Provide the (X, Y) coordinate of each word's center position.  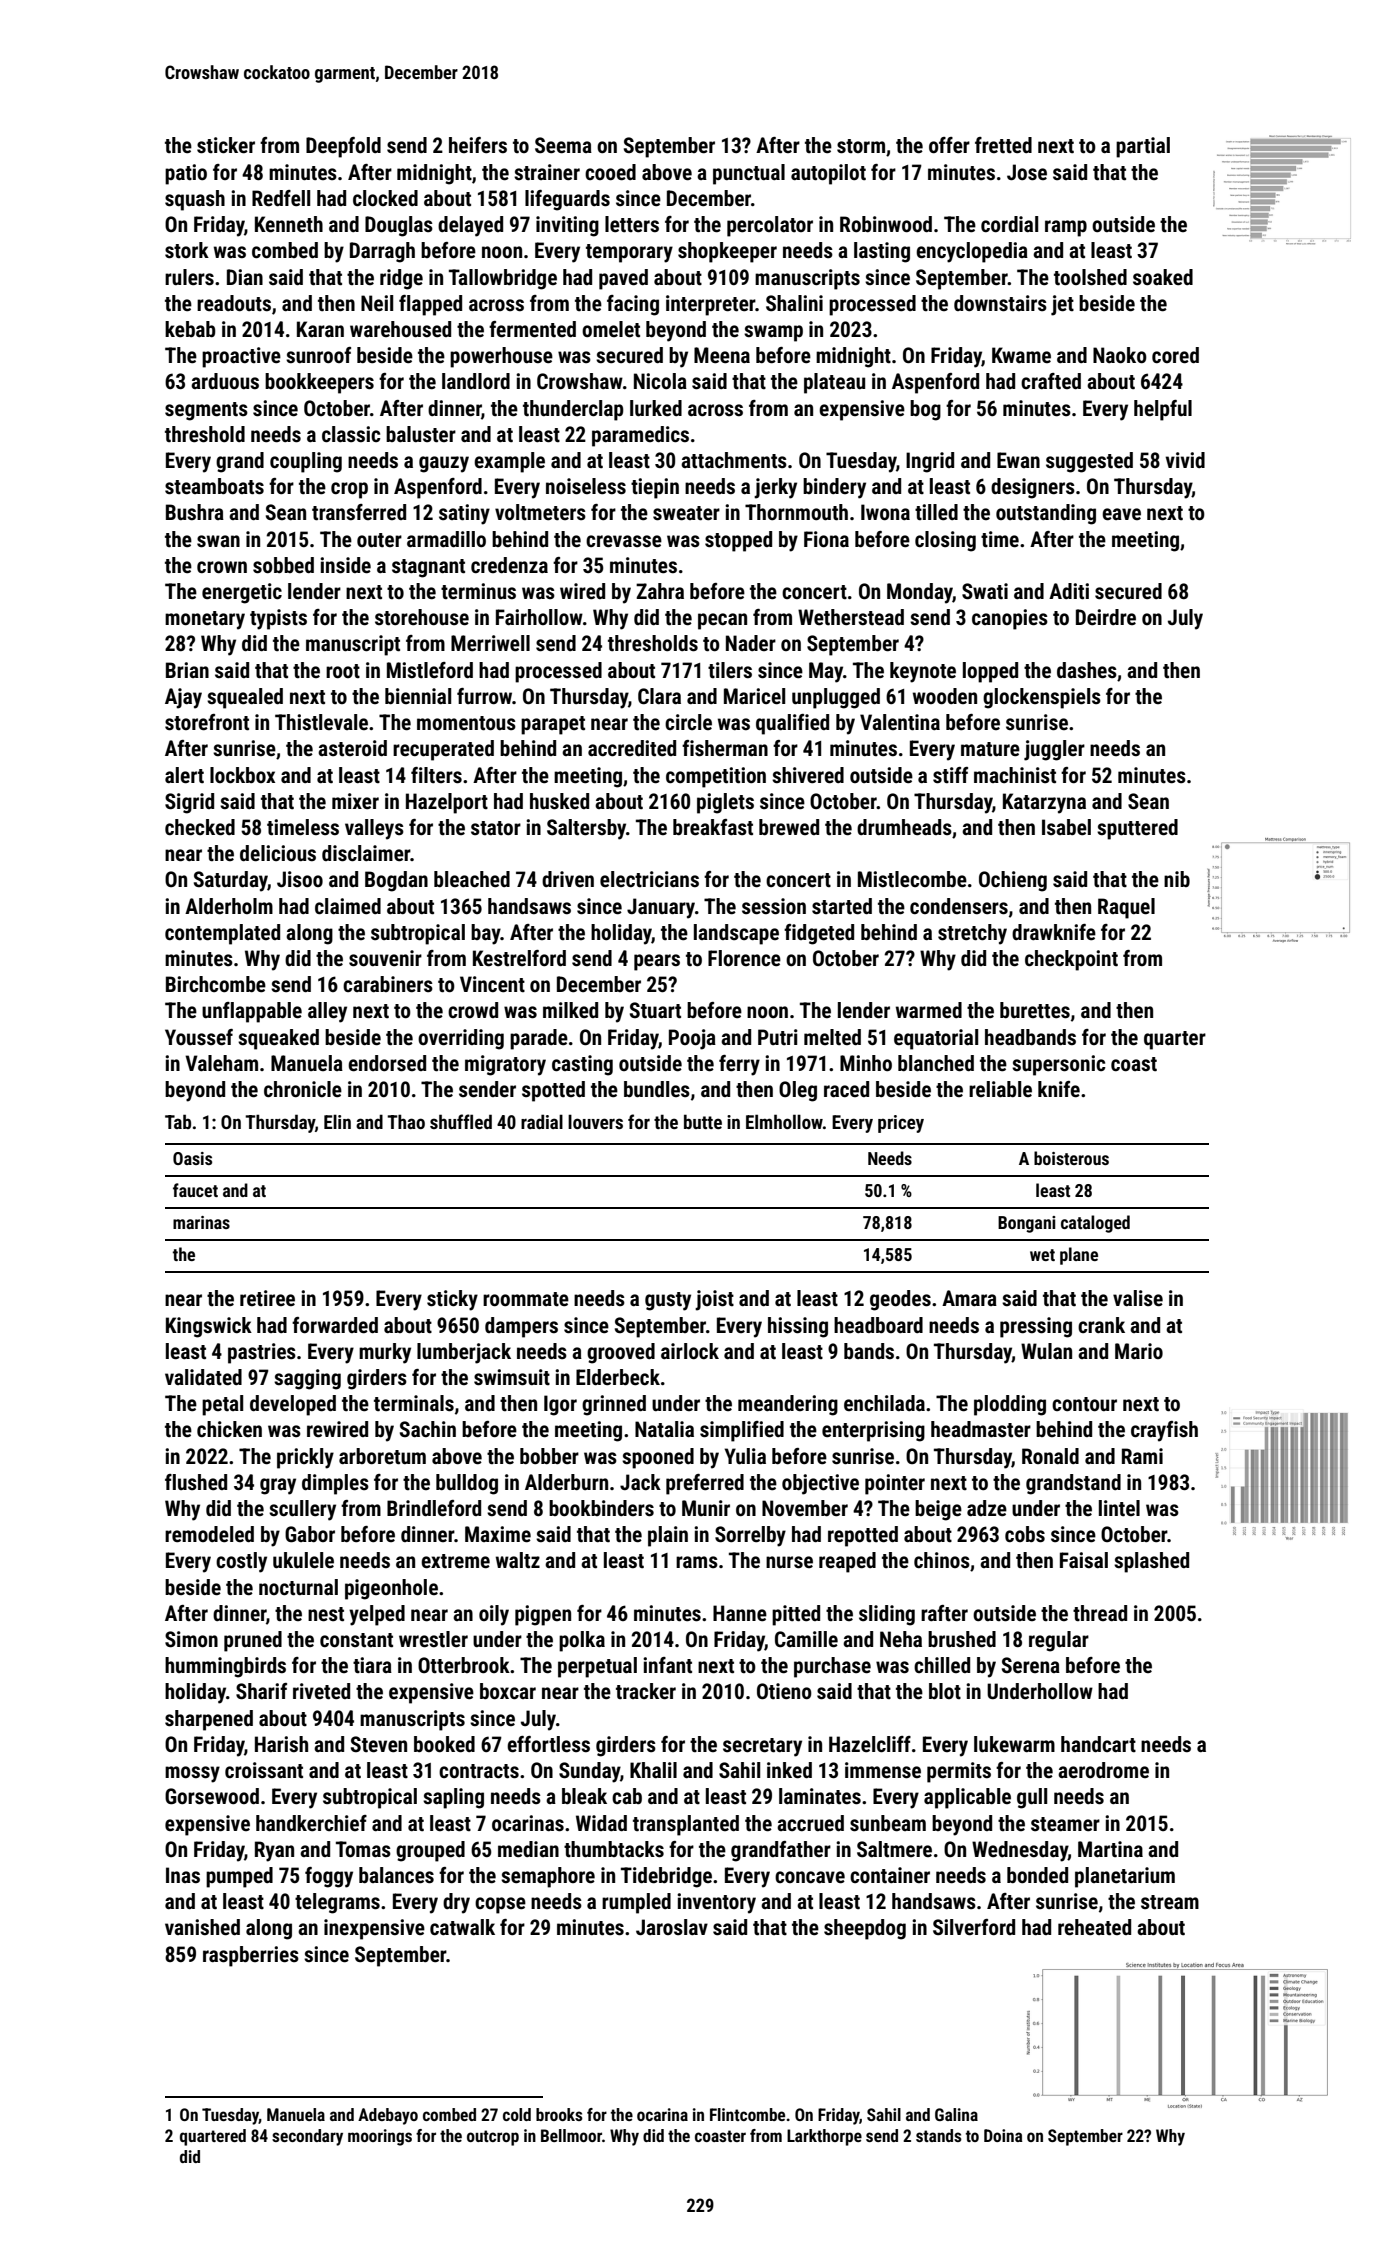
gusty (668, 1301)
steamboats (214, 486)
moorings (380, 2137)
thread (1100, 1613)
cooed (610, 172)
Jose (1027, 172)
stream (1170, 1902)
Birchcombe (216, 984)
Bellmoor (571, 2135)
